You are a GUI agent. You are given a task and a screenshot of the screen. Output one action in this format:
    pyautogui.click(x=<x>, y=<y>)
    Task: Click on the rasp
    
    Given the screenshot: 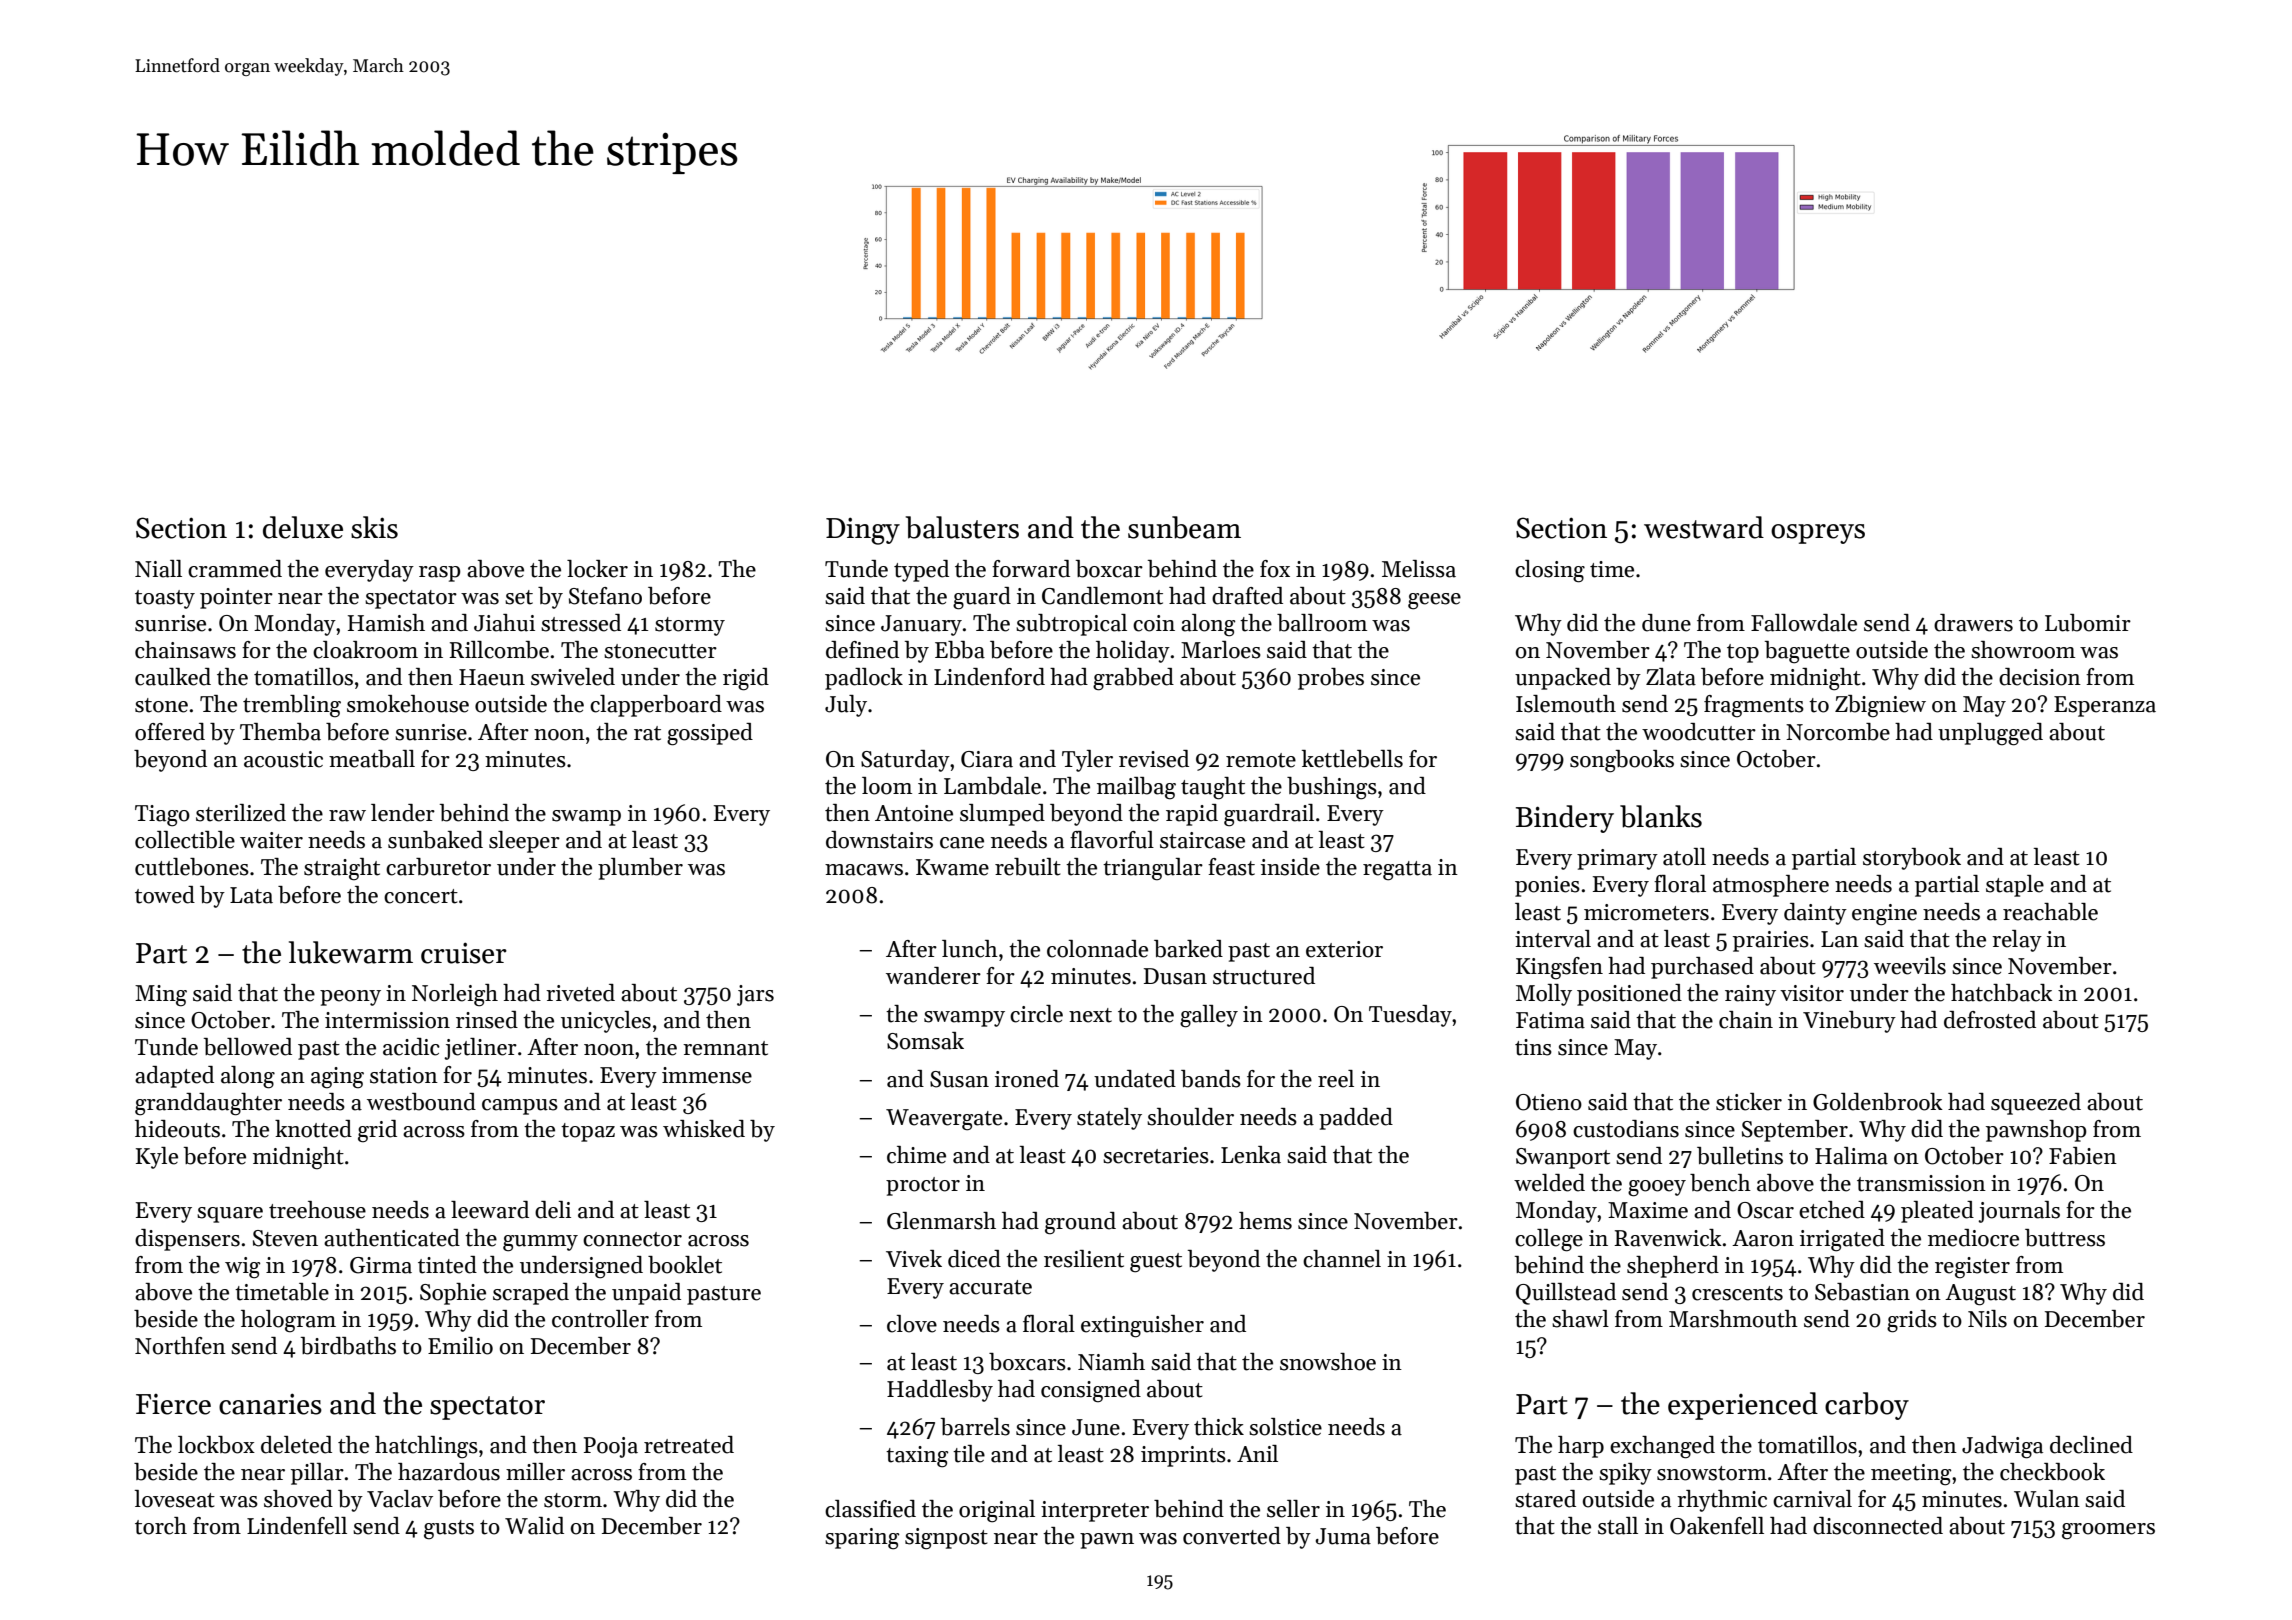 What is the action you would take?
    pyautogui.click(x=440, y=574)
